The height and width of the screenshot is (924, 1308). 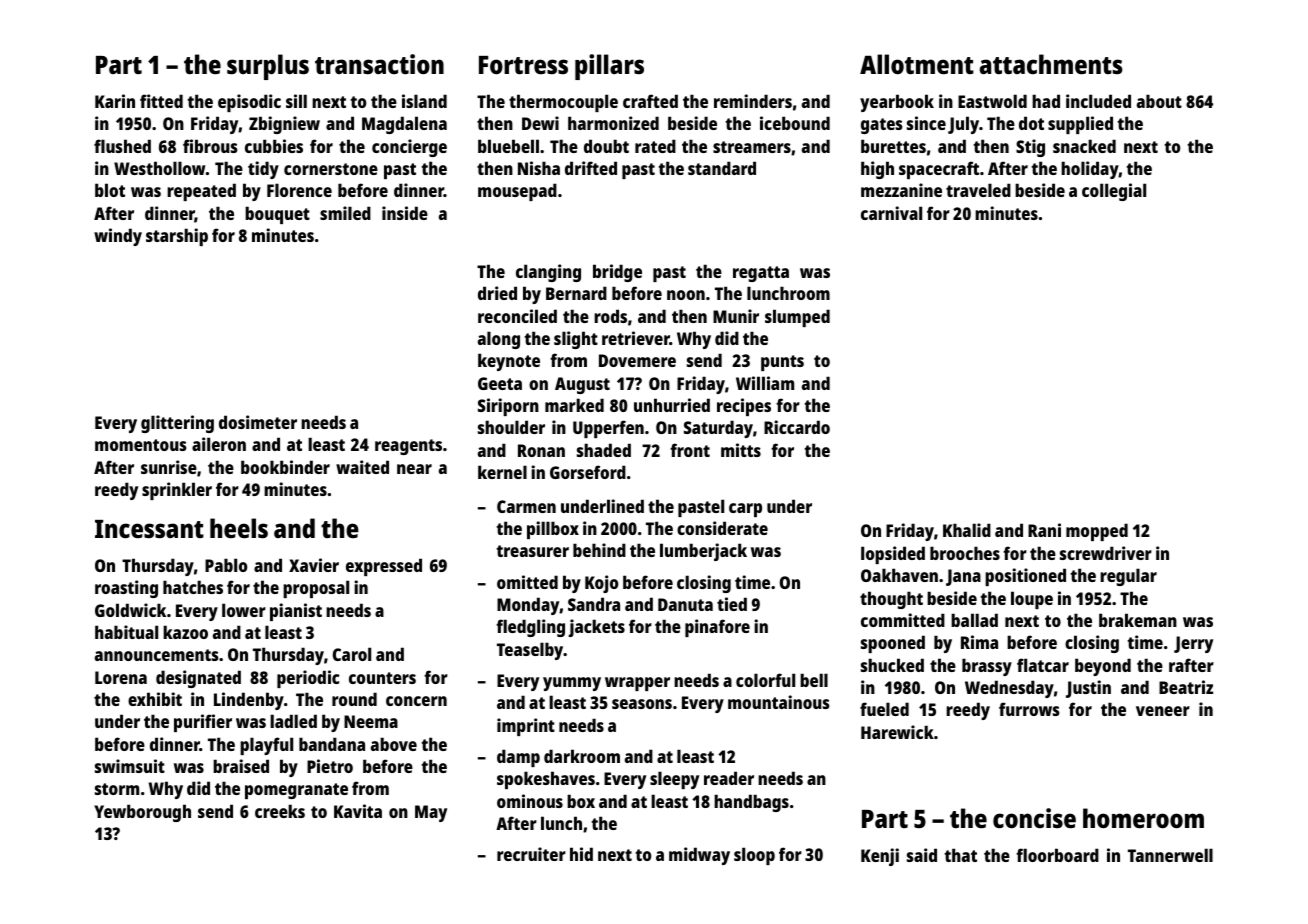 I want to click on positioned, so click(x=1025, y=577).
